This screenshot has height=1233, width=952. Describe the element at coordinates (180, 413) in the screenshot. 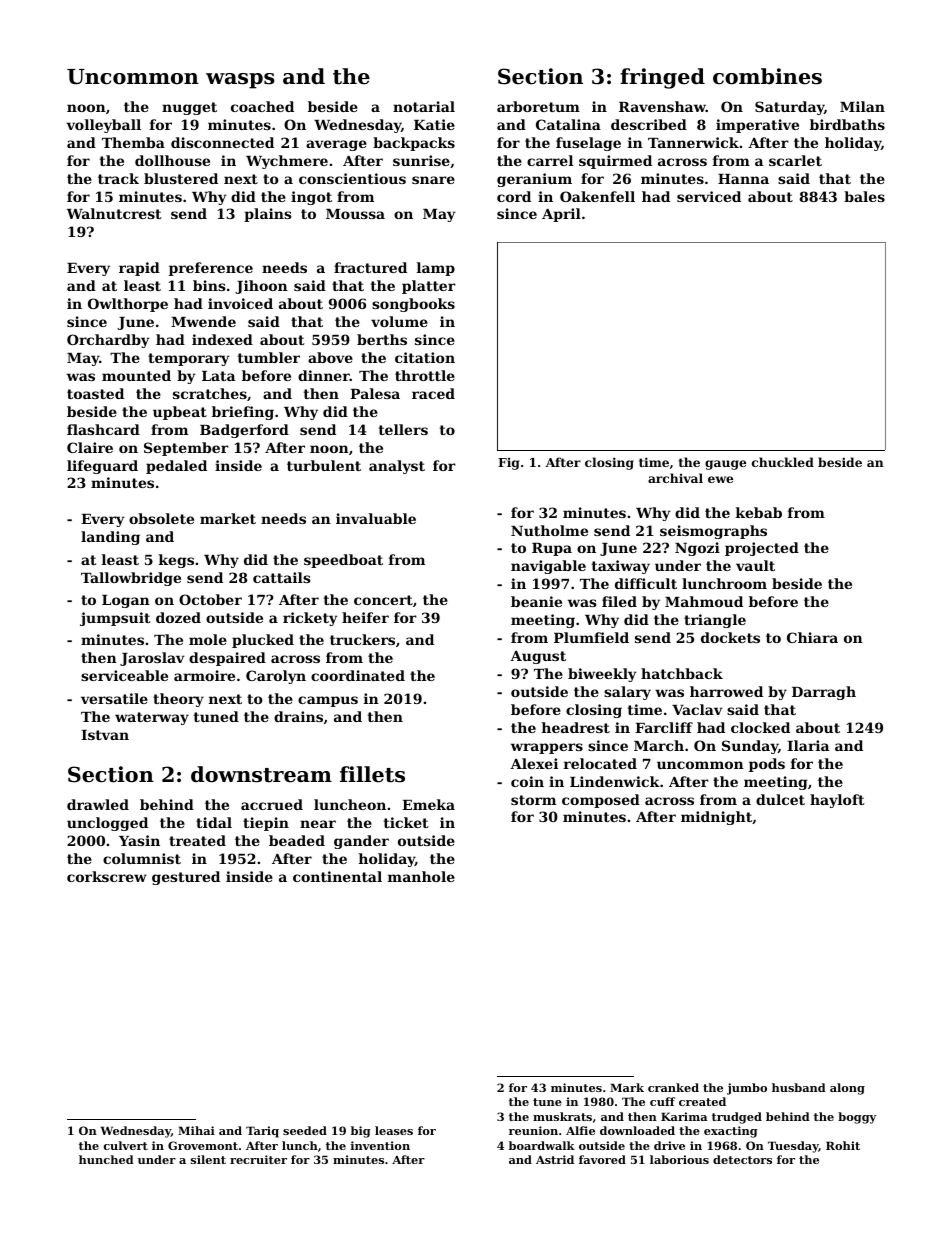

I see `upbeat` at that location.
